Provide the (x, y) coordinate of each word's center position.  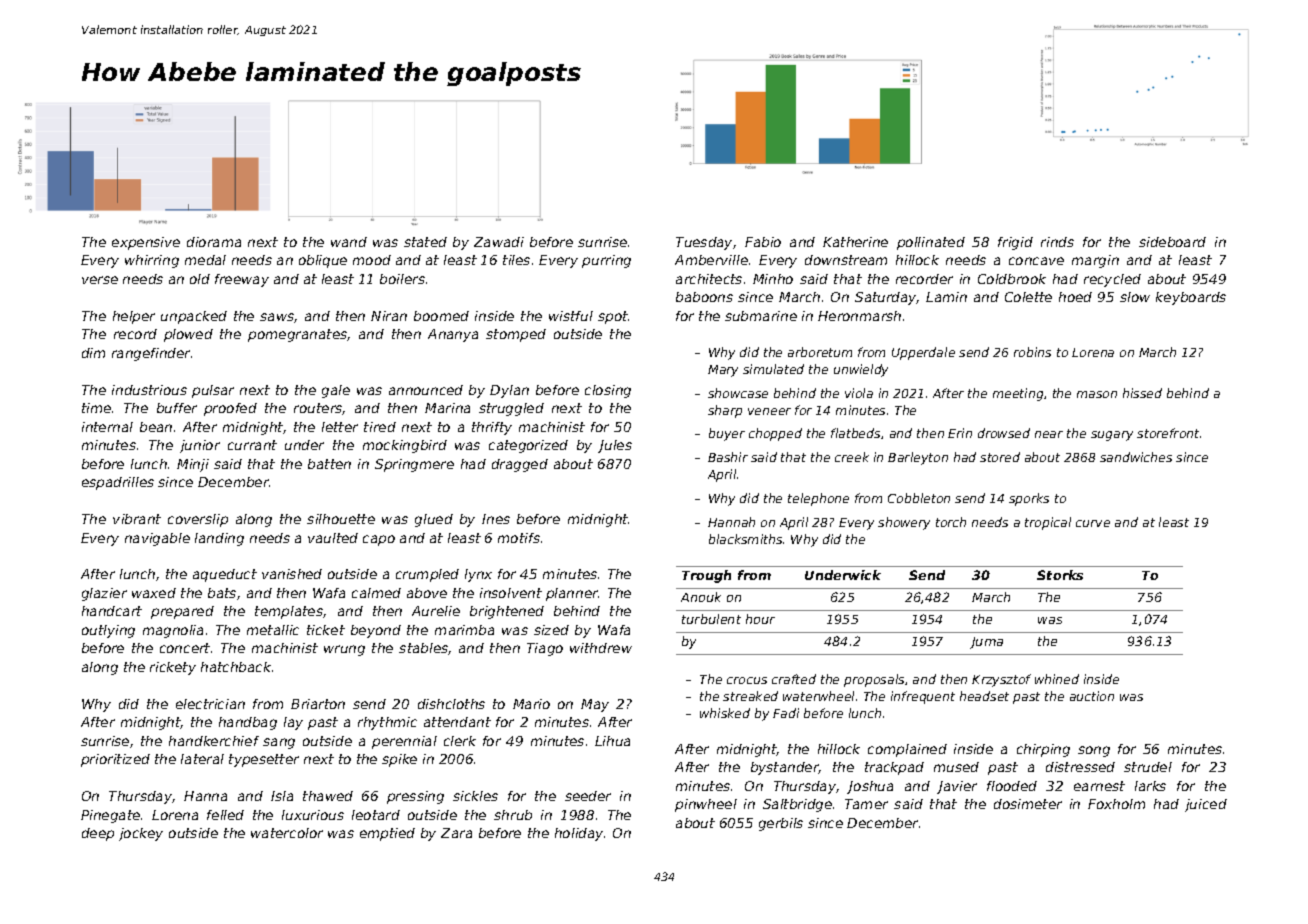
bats (222, 593)
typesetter (264, 760)
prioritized (115, 760)
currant (252, 445)
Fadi (786, 713)
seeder (588, 796)
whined (1057, 679)
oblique (323, 261)
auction (1092, 696)
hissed (1142, 393)
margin (1095, 261)
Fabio (763, 242)
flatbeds (855, 433)
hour (760, 619)
